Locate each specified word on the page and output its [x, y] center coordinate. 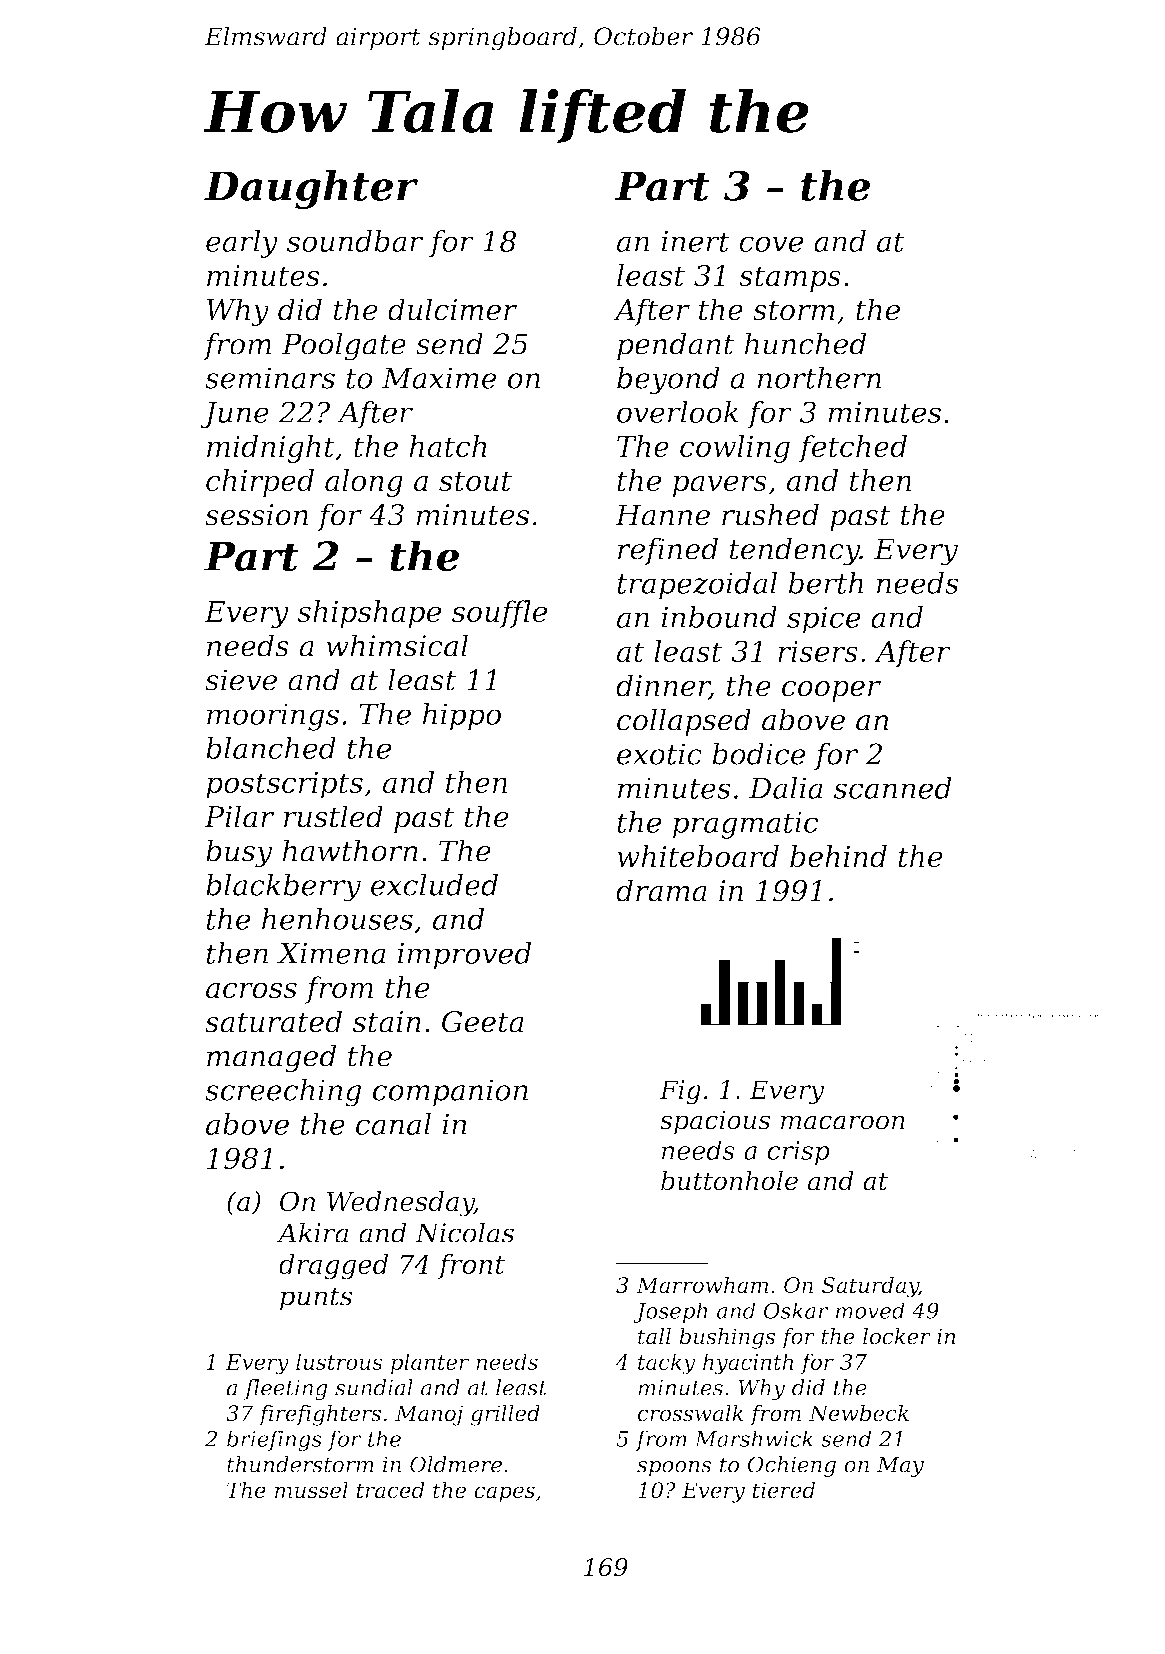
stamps [790, 279]
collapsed [684, 722]
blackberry [283, 887]
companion [450, 1093]
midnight [271, 449]
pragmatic [746, 825]
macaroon [843, 1122]
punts [316, 1299]
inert [696, 241]
